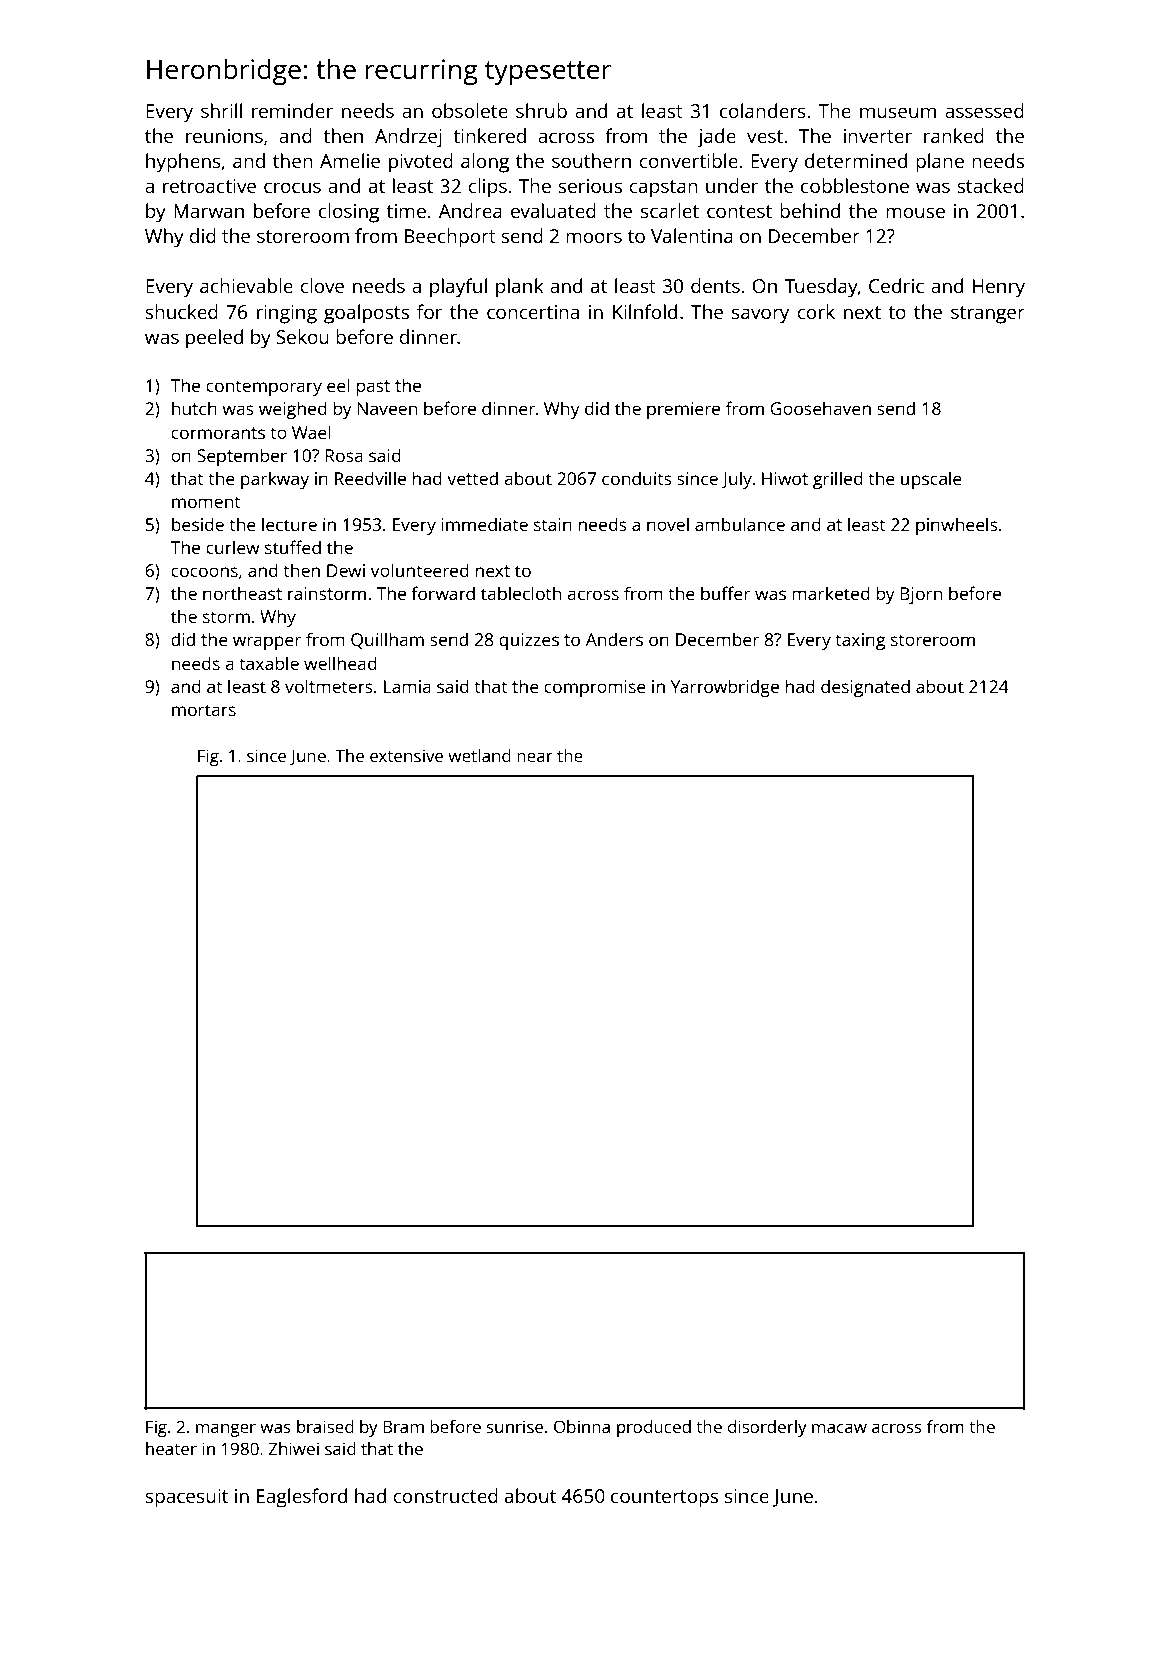 The image size is (1170, 1655). I want to click on pinwheels, so click(957, 526).
